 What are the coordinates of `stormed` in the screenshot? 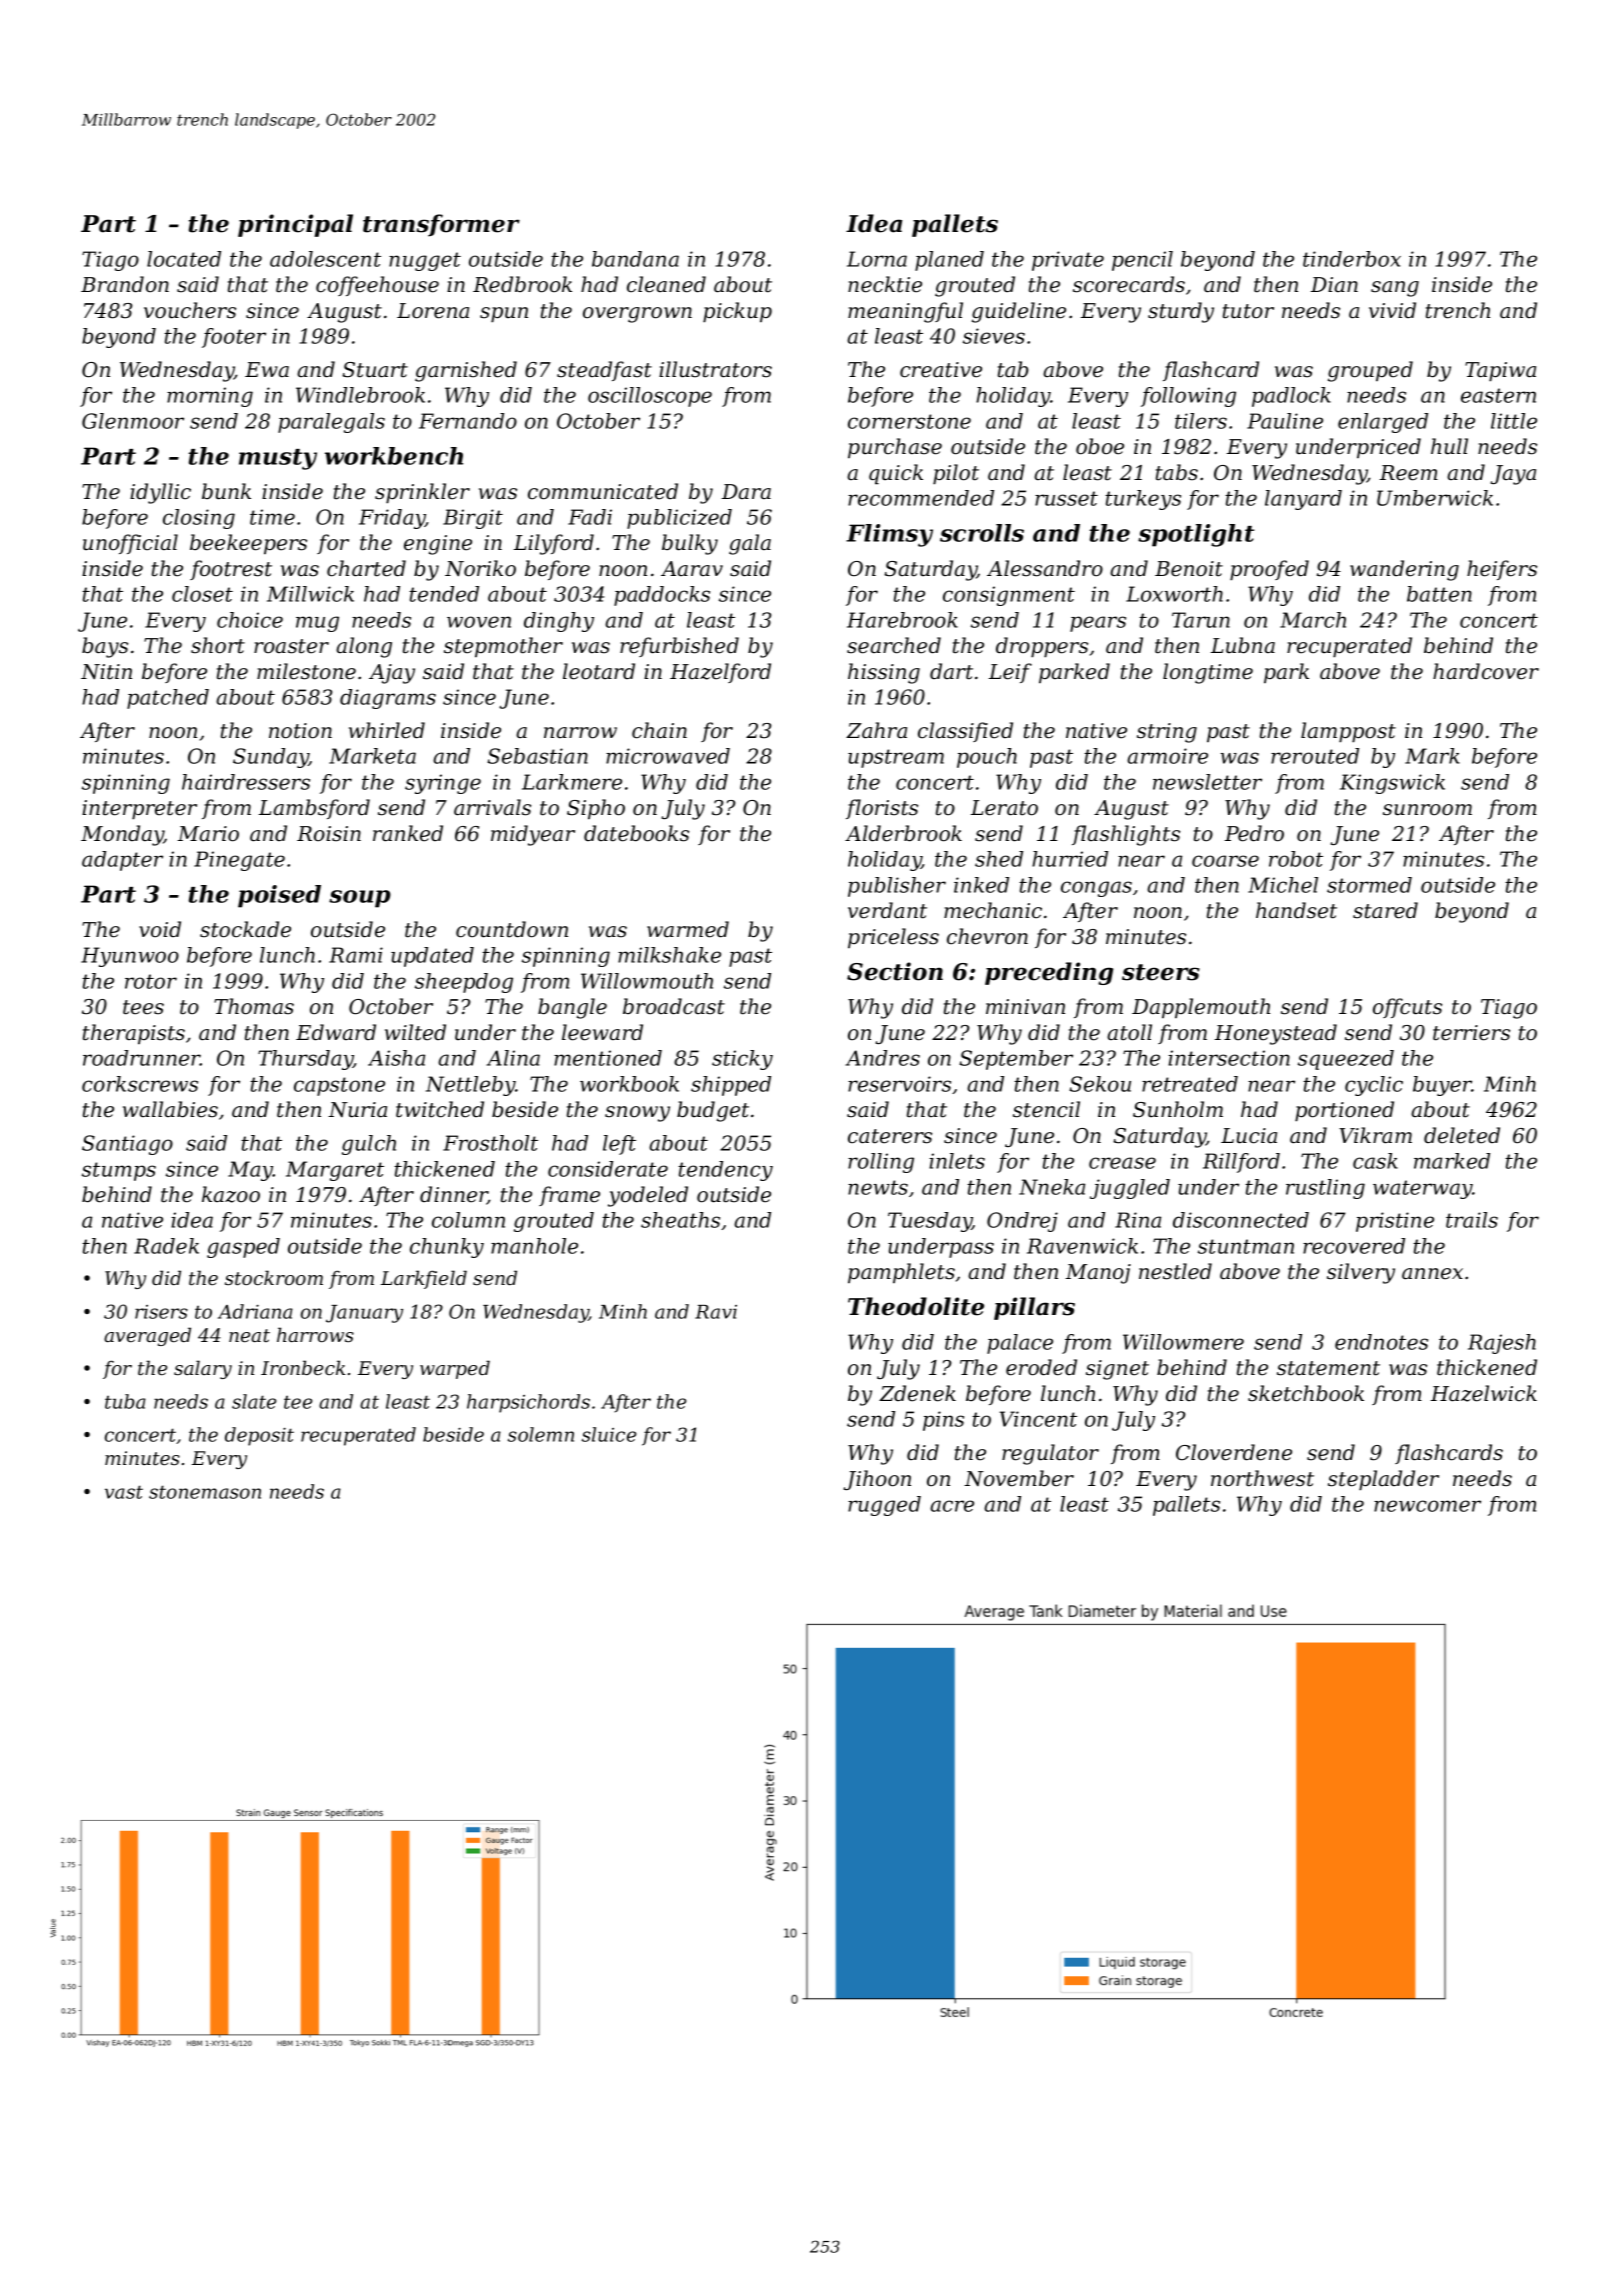 It's located at (1369, 885).
